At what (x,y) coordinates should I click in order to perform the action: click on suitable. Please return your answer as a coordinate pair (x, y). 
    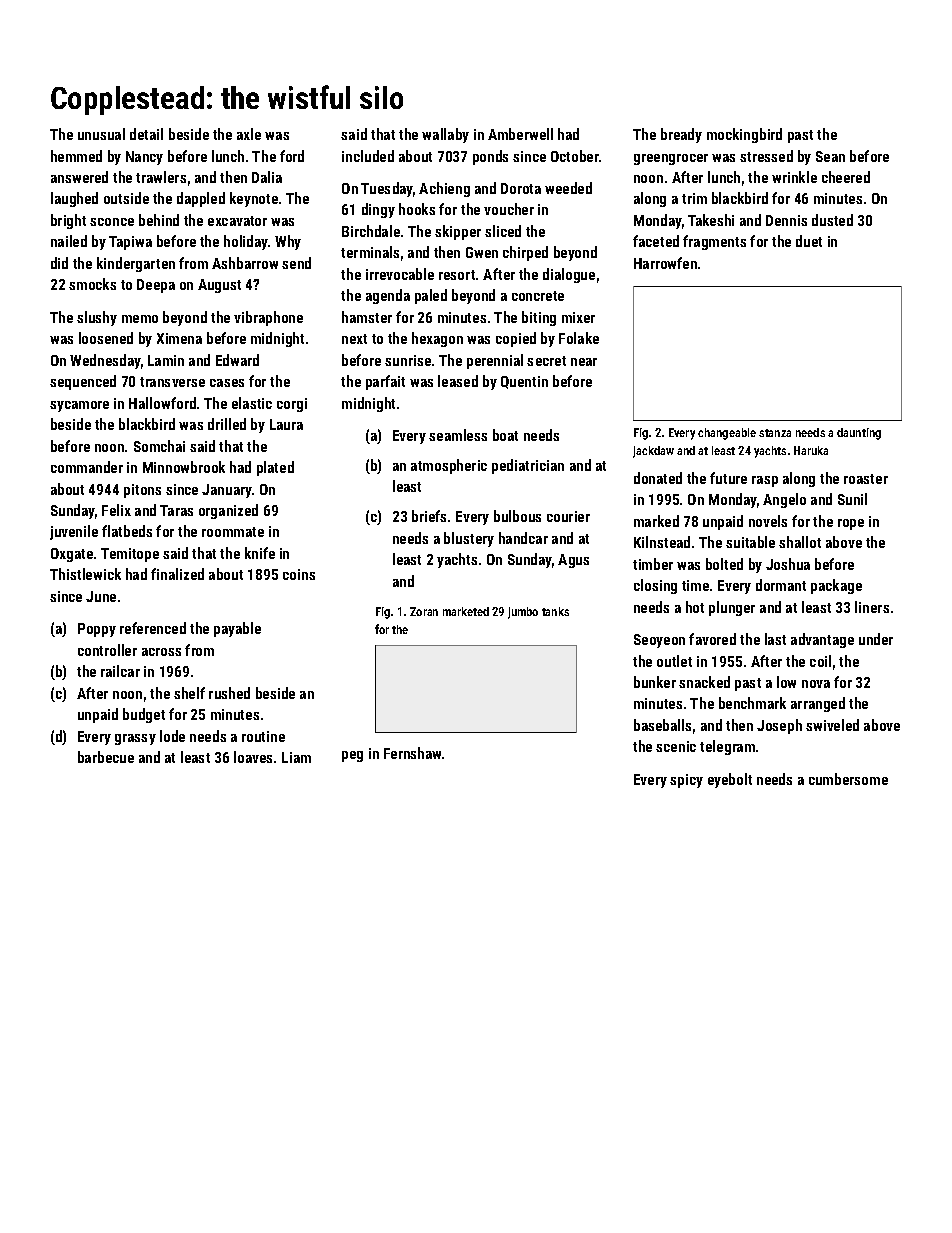
    Looking at the image, I should click on (750, 542).
